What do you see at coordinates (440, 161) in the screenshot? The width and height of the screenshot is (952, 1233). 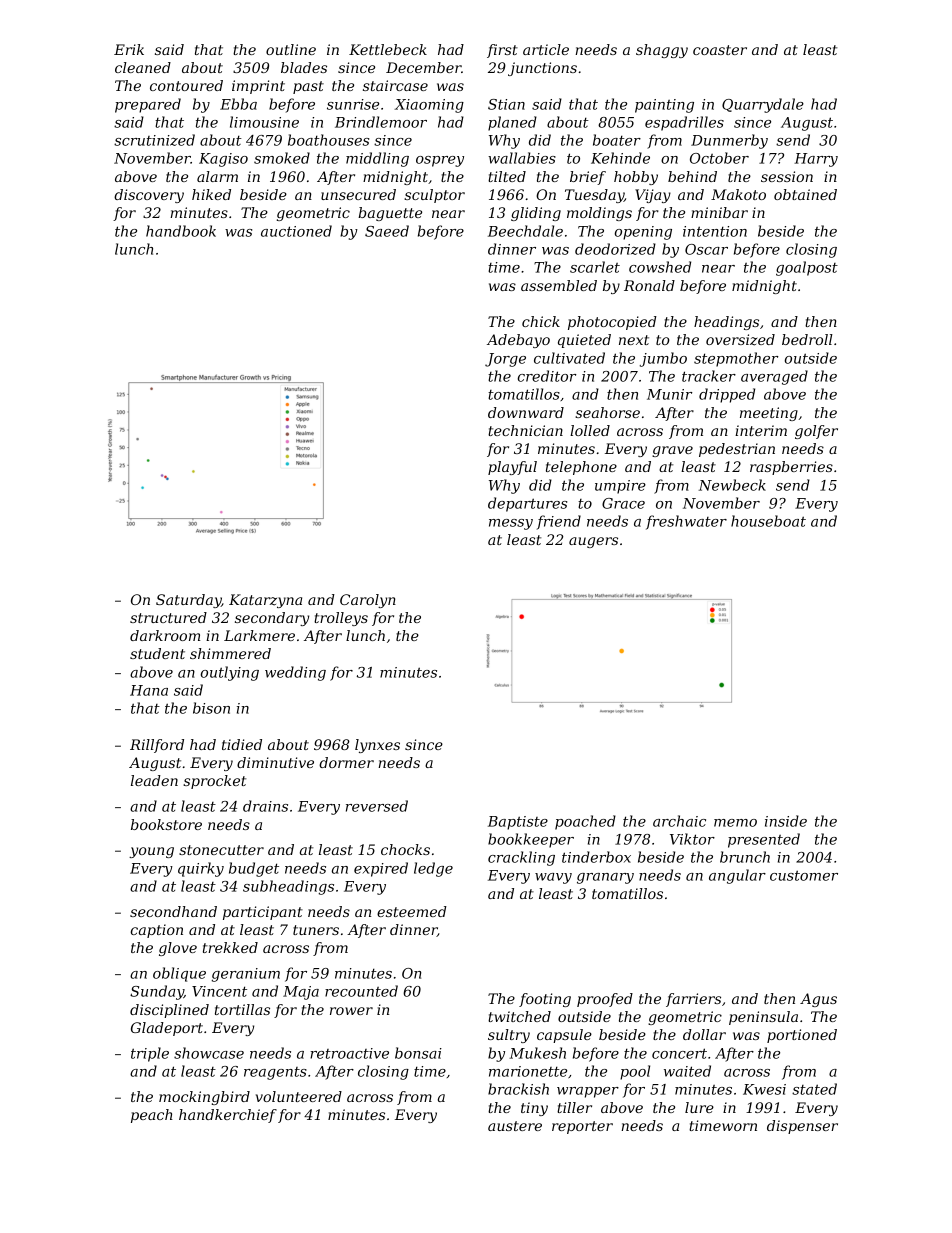 I see `osprey` at bounding box center [440, 161].
